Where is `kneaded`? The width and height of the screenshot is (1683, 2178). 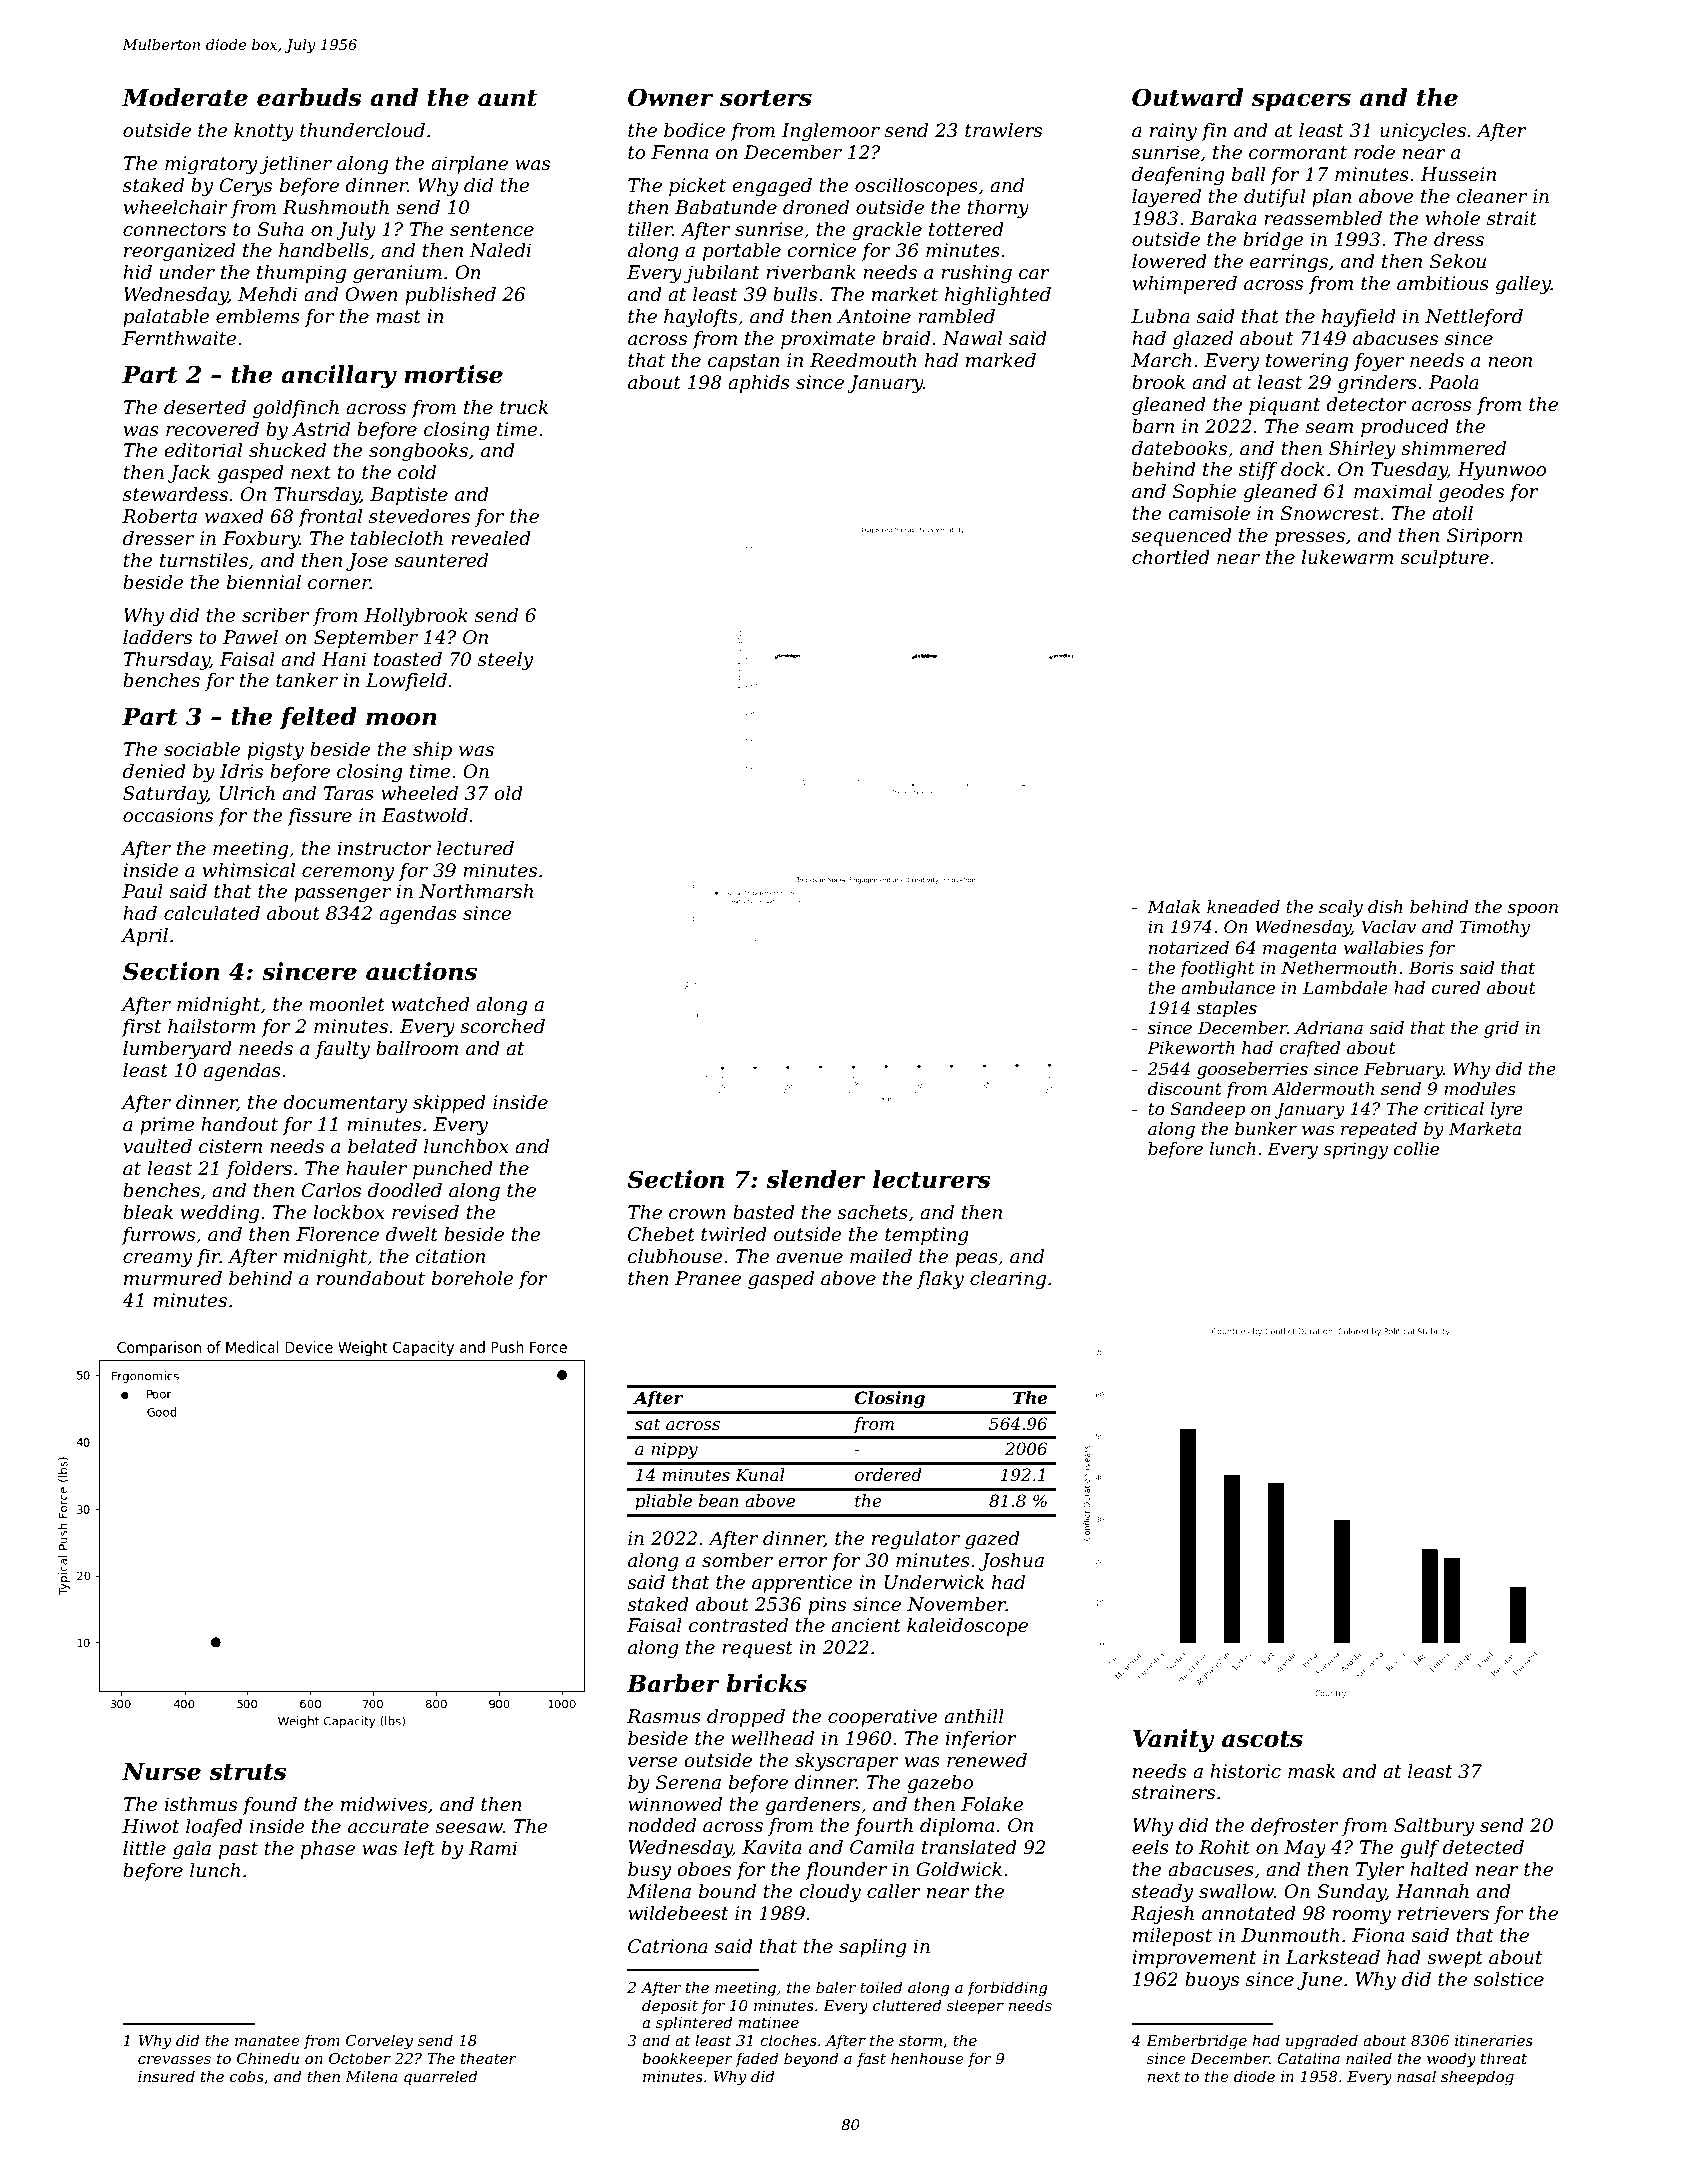
kneaded is located at coordinates (1243, 906).
